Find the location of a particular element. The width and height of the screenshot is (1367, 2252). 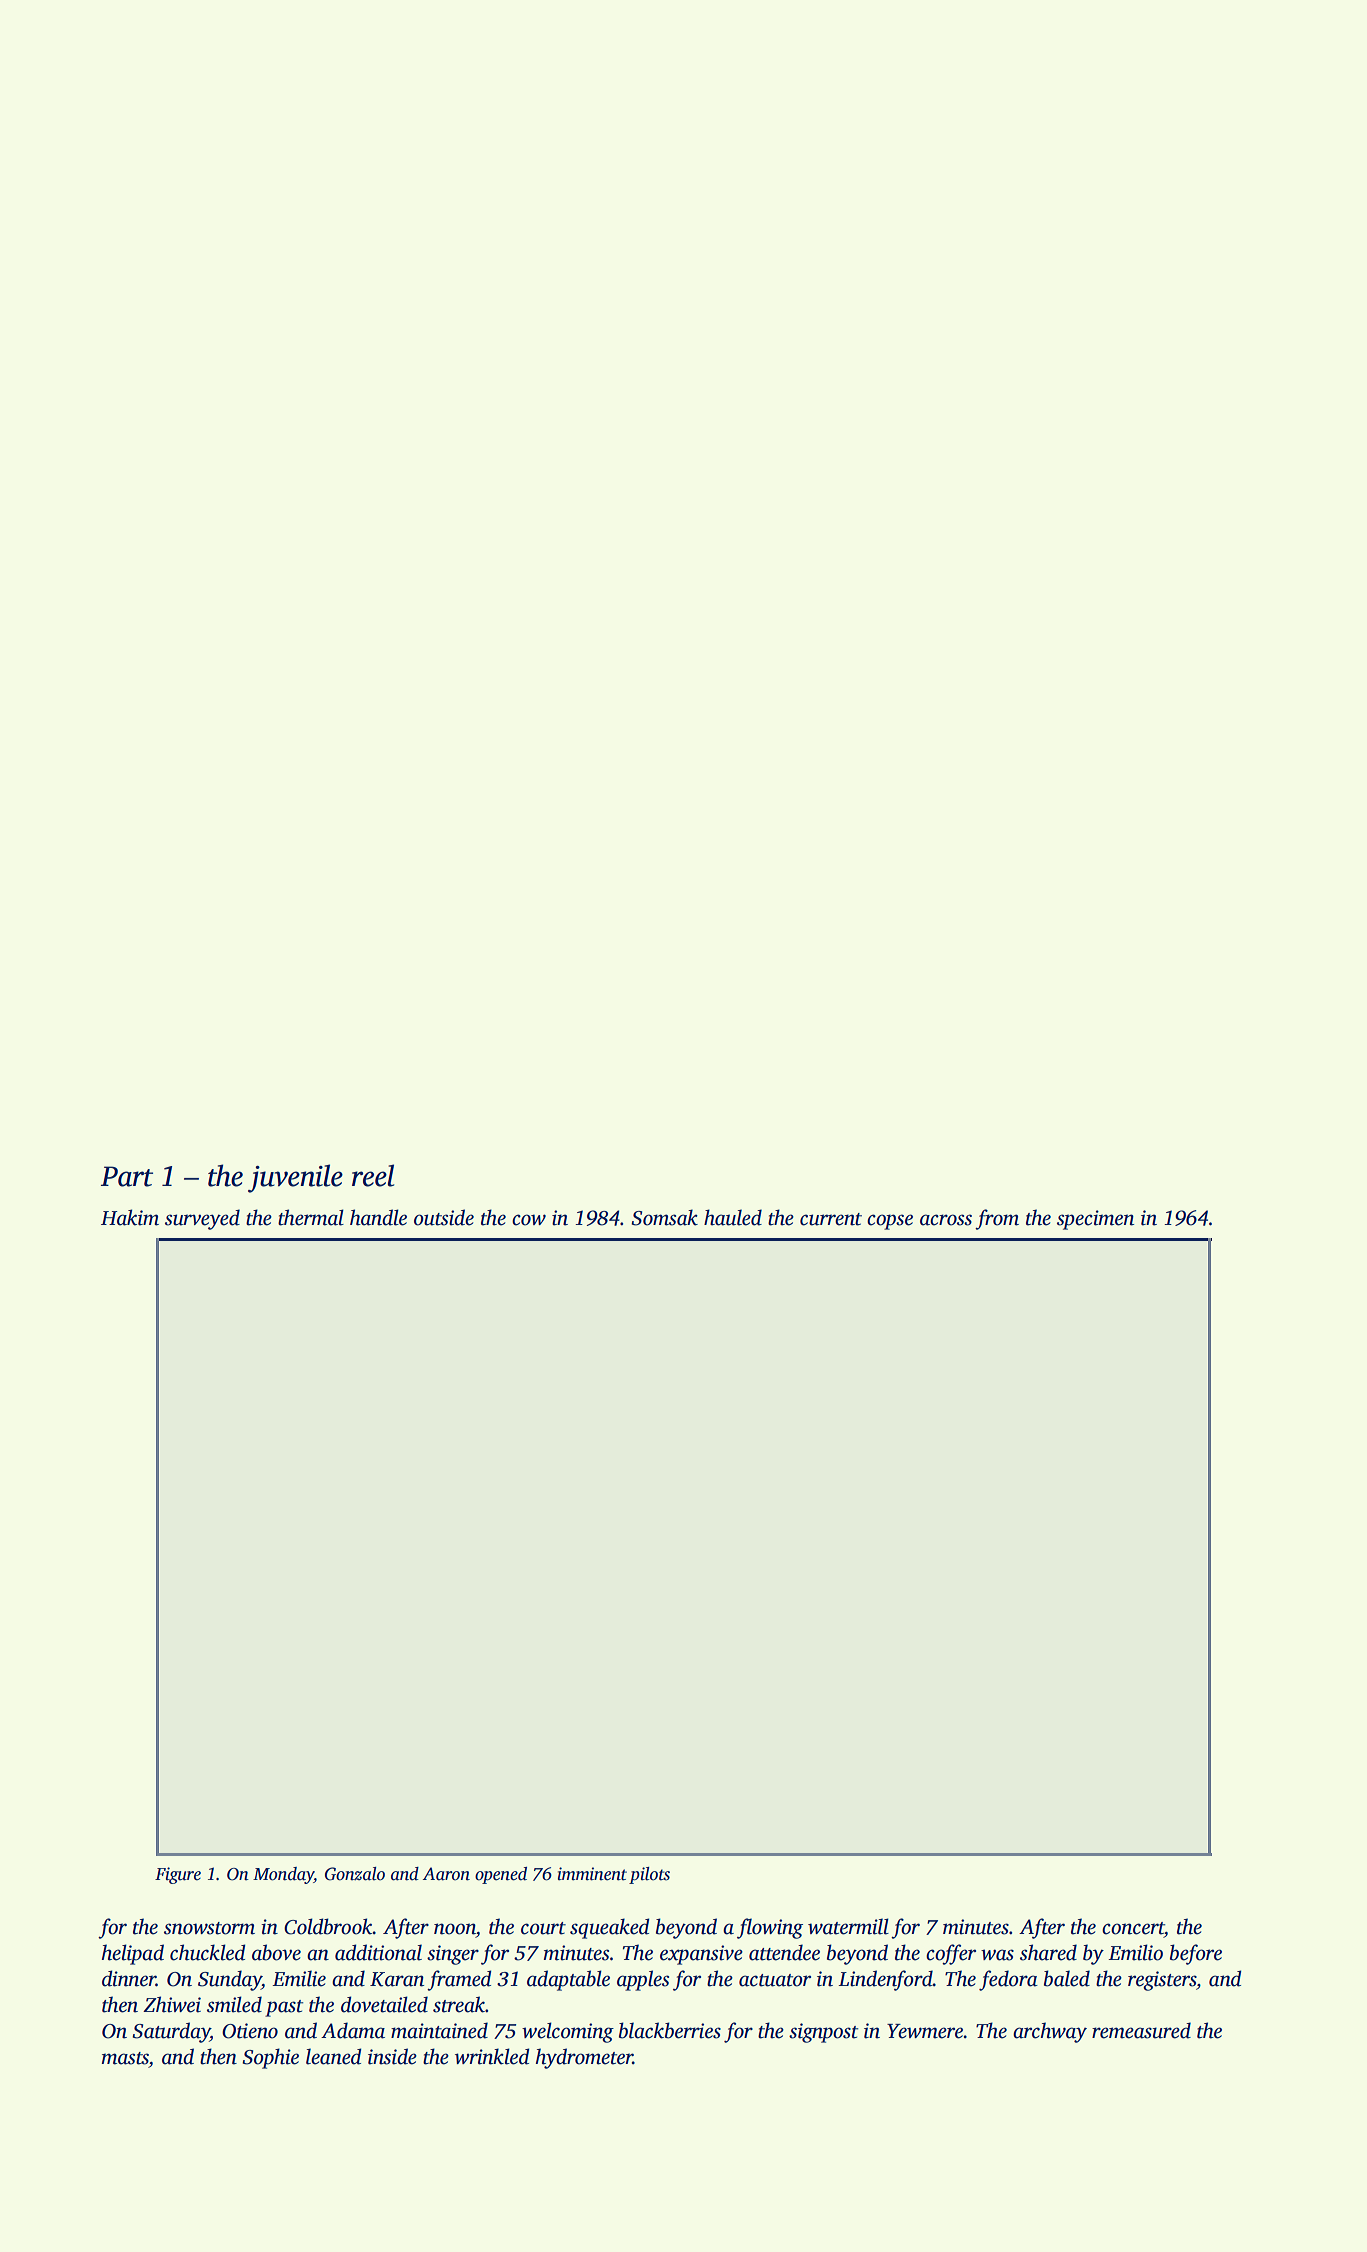

juvenile is located at coordinates (295, 1178).
